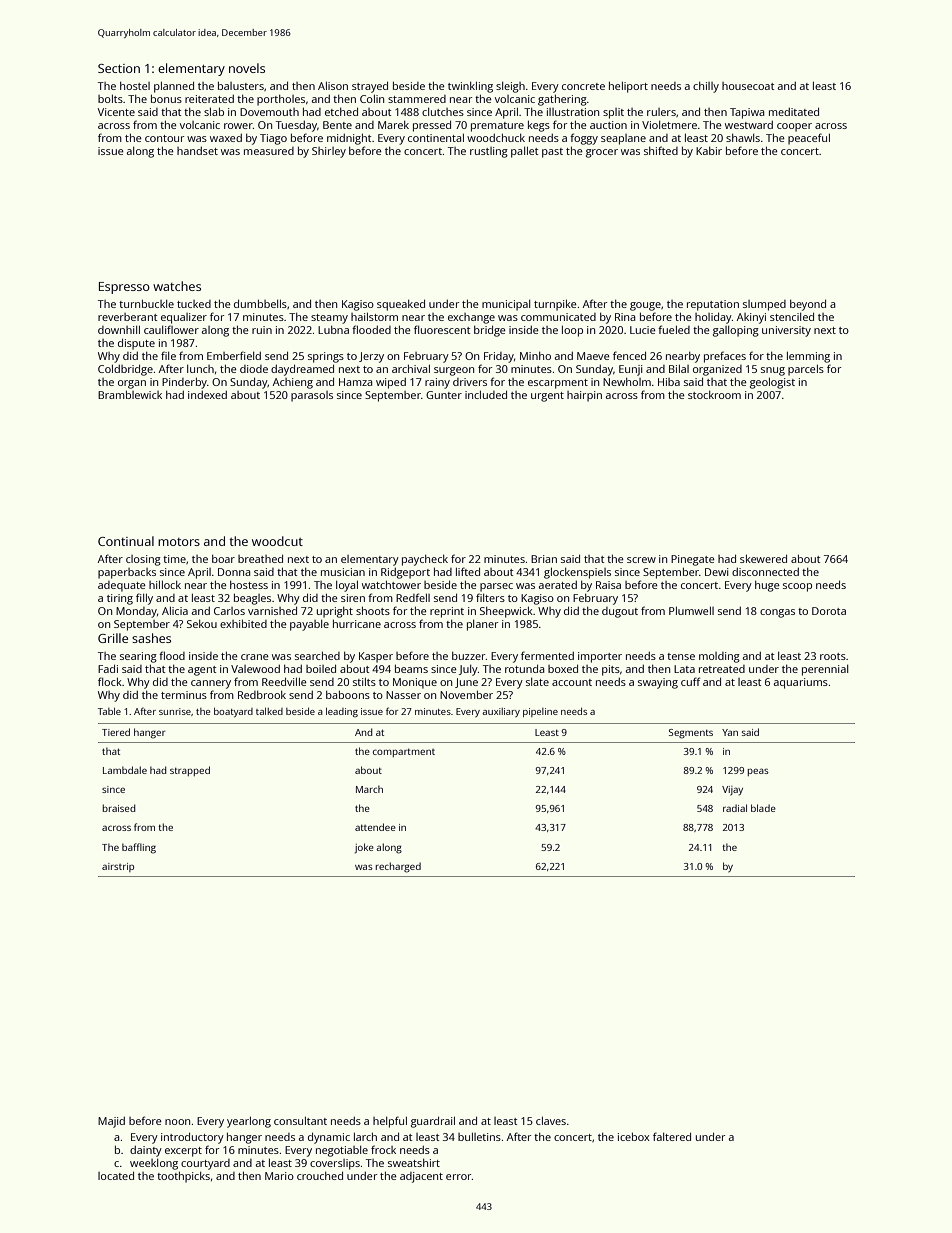  What do you see at coordinates (627, 382) in the screenshot?
I see `Newholm` at bounding box center [627, 382].
